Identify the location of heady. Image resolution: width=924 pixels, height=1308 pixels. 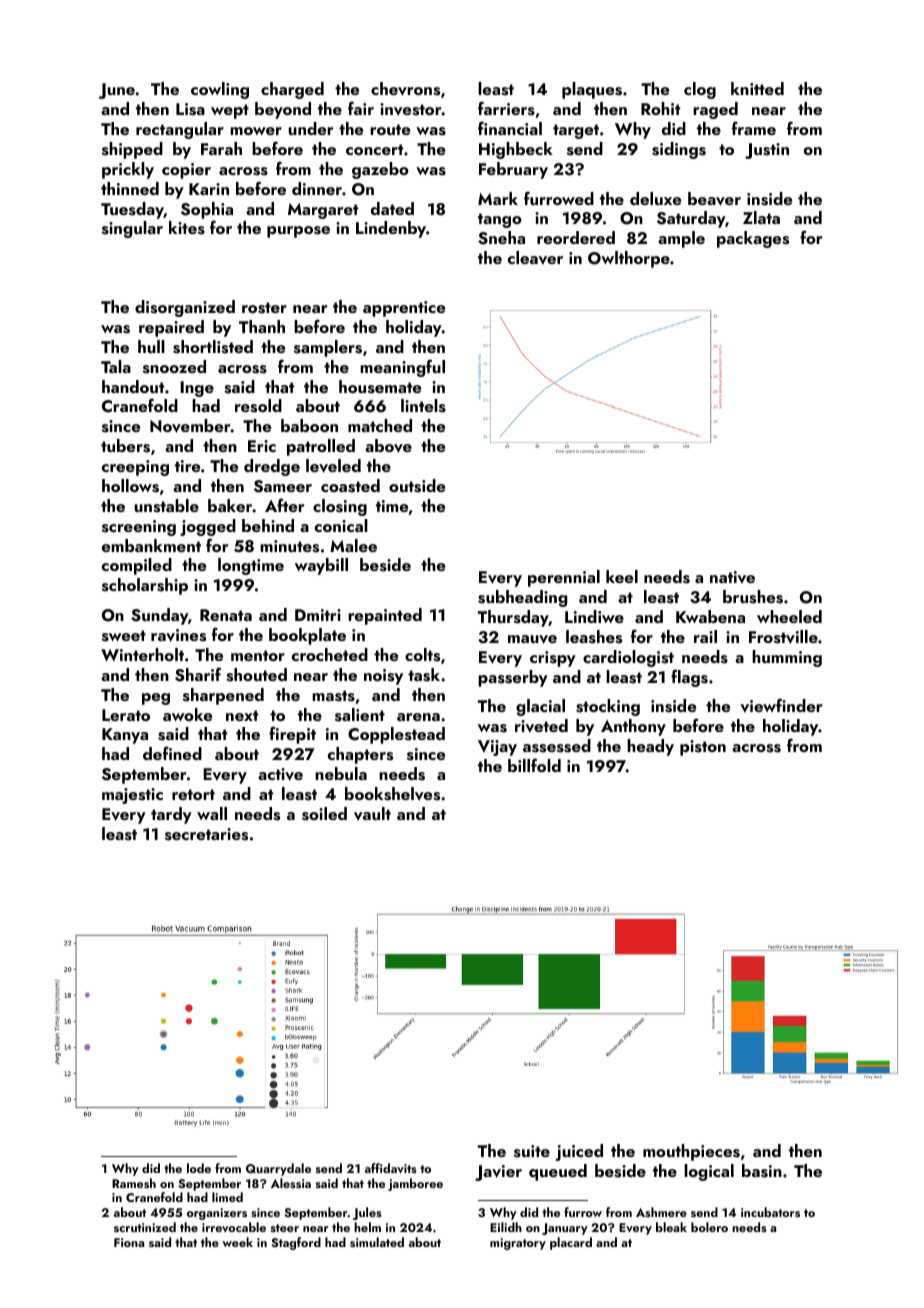
(650, 747).
